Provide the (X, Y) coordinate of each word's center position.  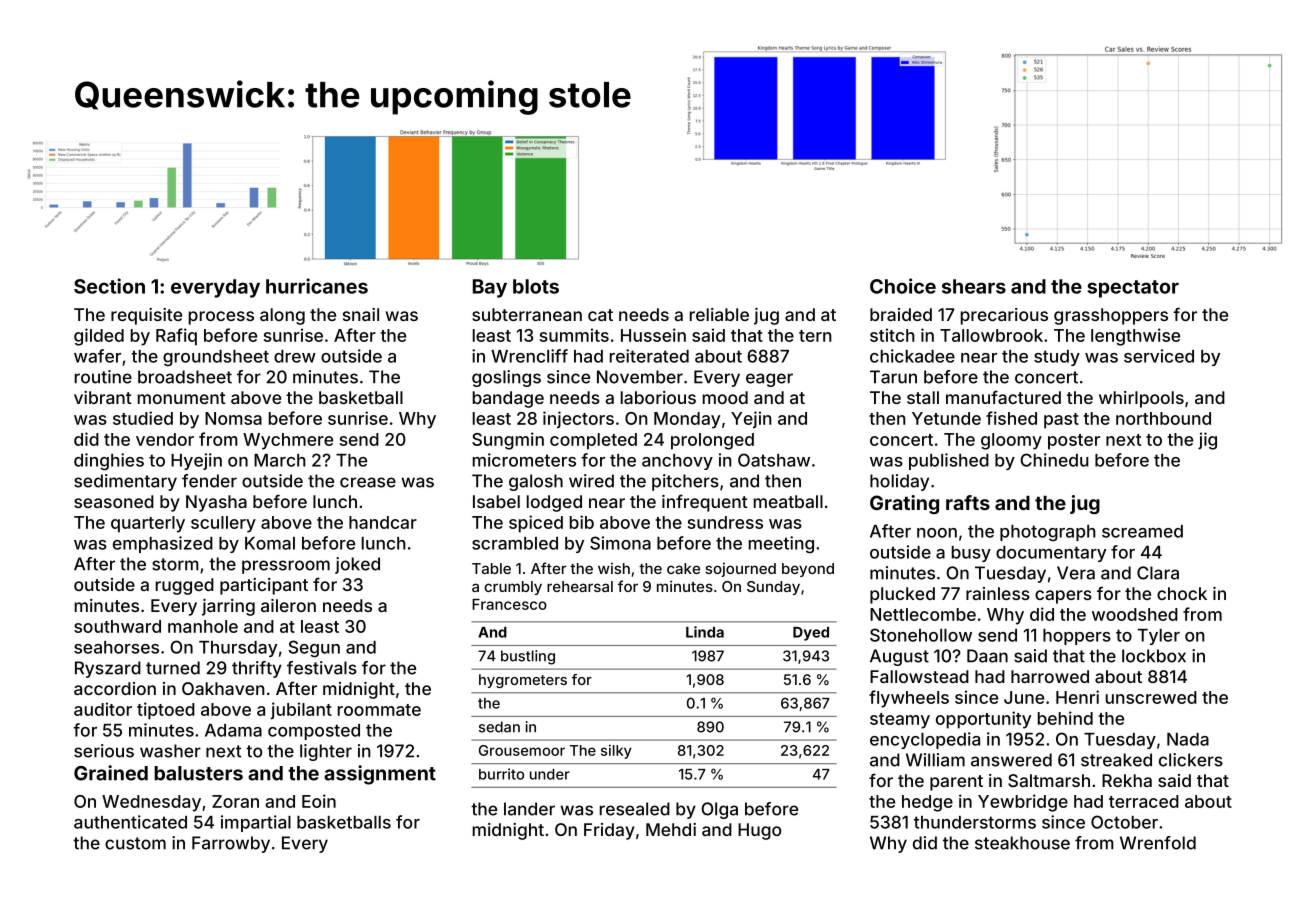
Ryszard (108, 669)
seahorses (116, 647)
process (221, 318)
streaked (1116, 760)
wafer (97, 356)
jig (1207, 441)
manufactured (1003, 397)
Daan (987, 656)
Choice (903, 286)
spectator (1133, 289)
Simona (620, 543)
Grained (111, 773)
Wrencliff (529, 356)
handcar (383, 522)
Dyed (811, 634)
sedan (499, 727)
